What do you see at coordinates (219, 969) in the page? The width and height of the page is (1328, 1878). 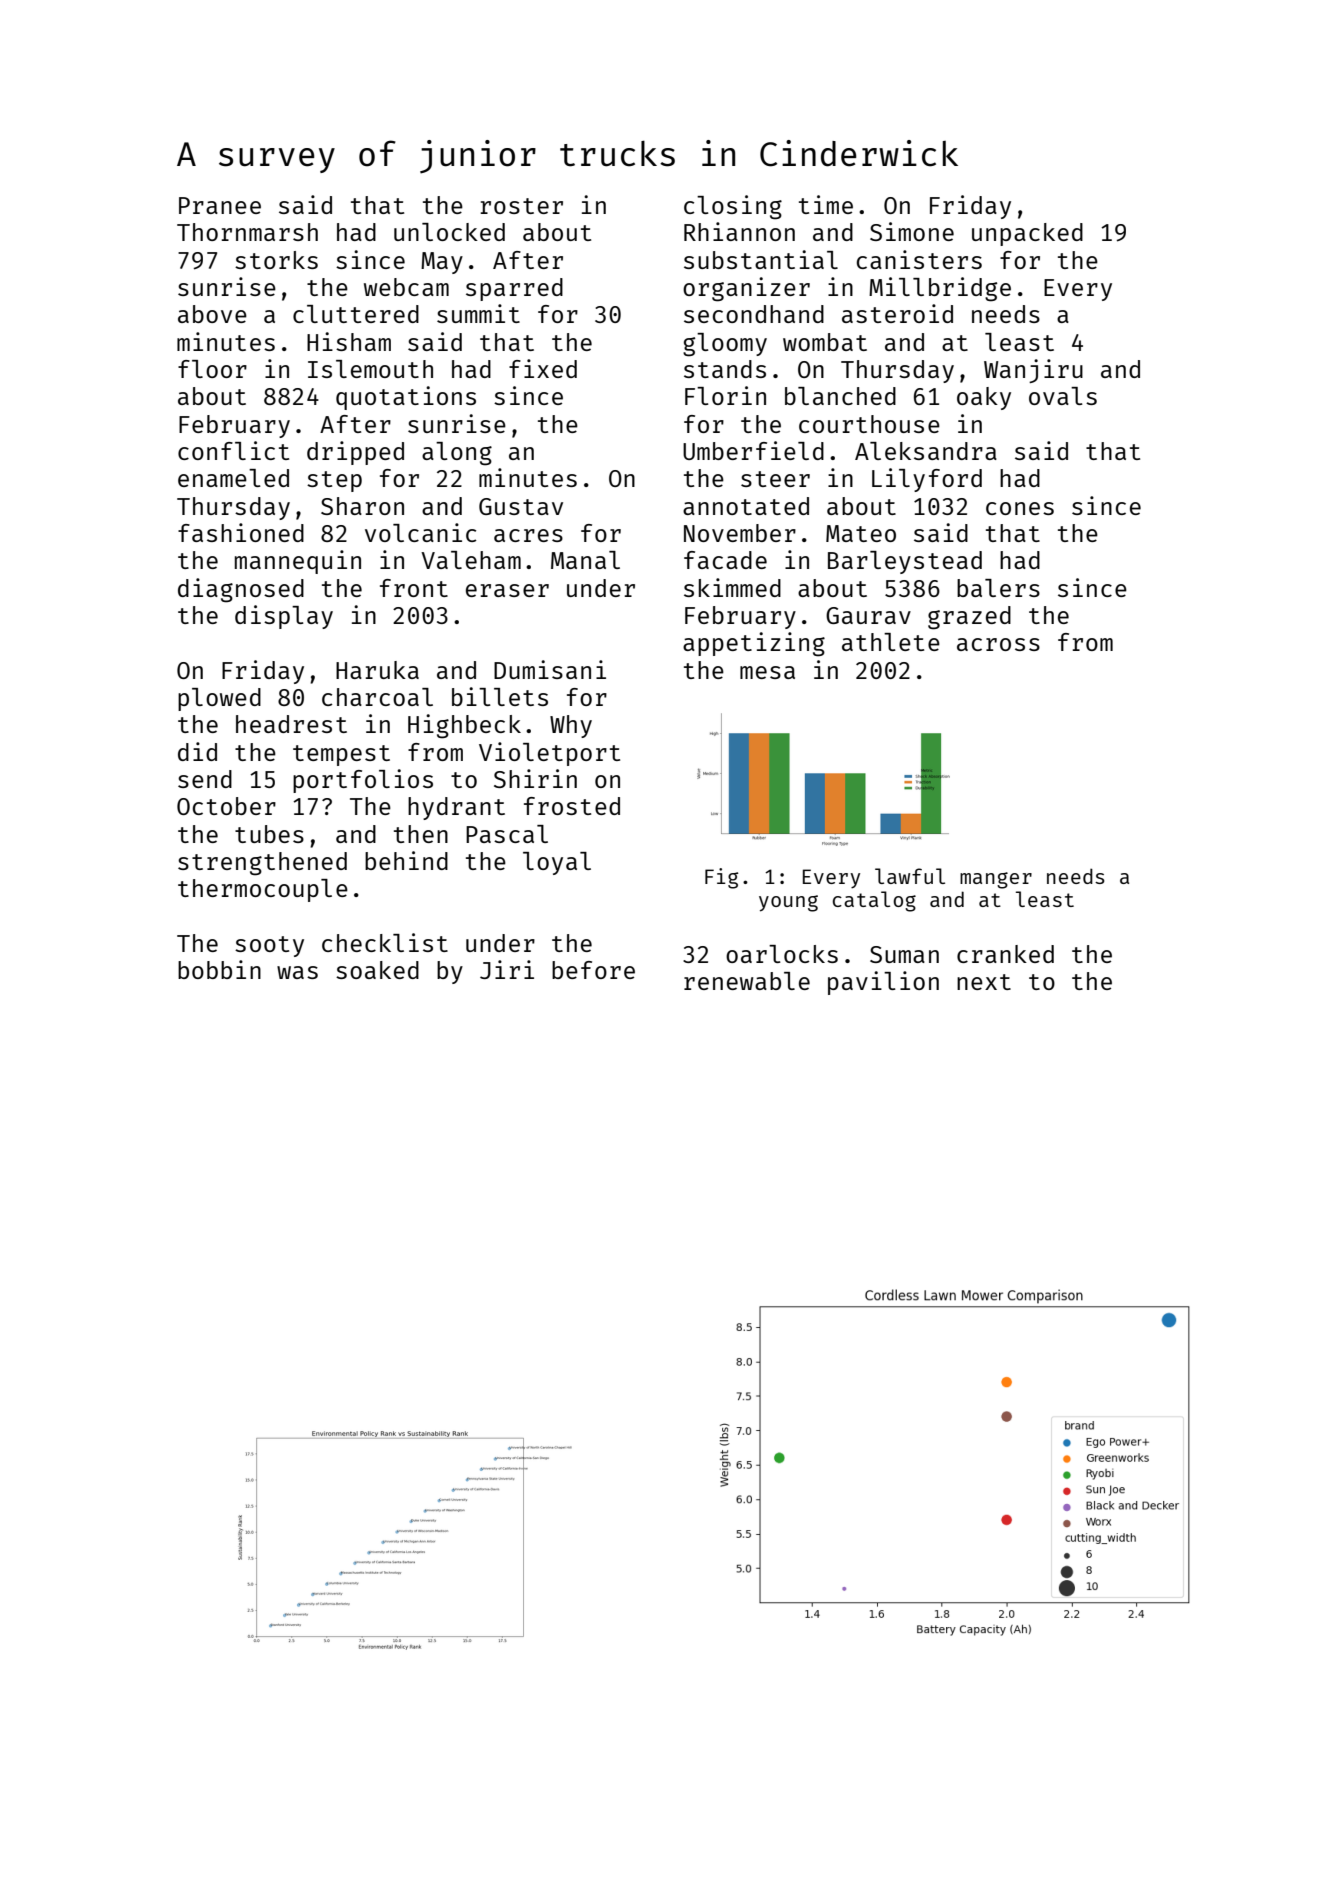 I see `bobbin` at bounding box center [219, 969].
